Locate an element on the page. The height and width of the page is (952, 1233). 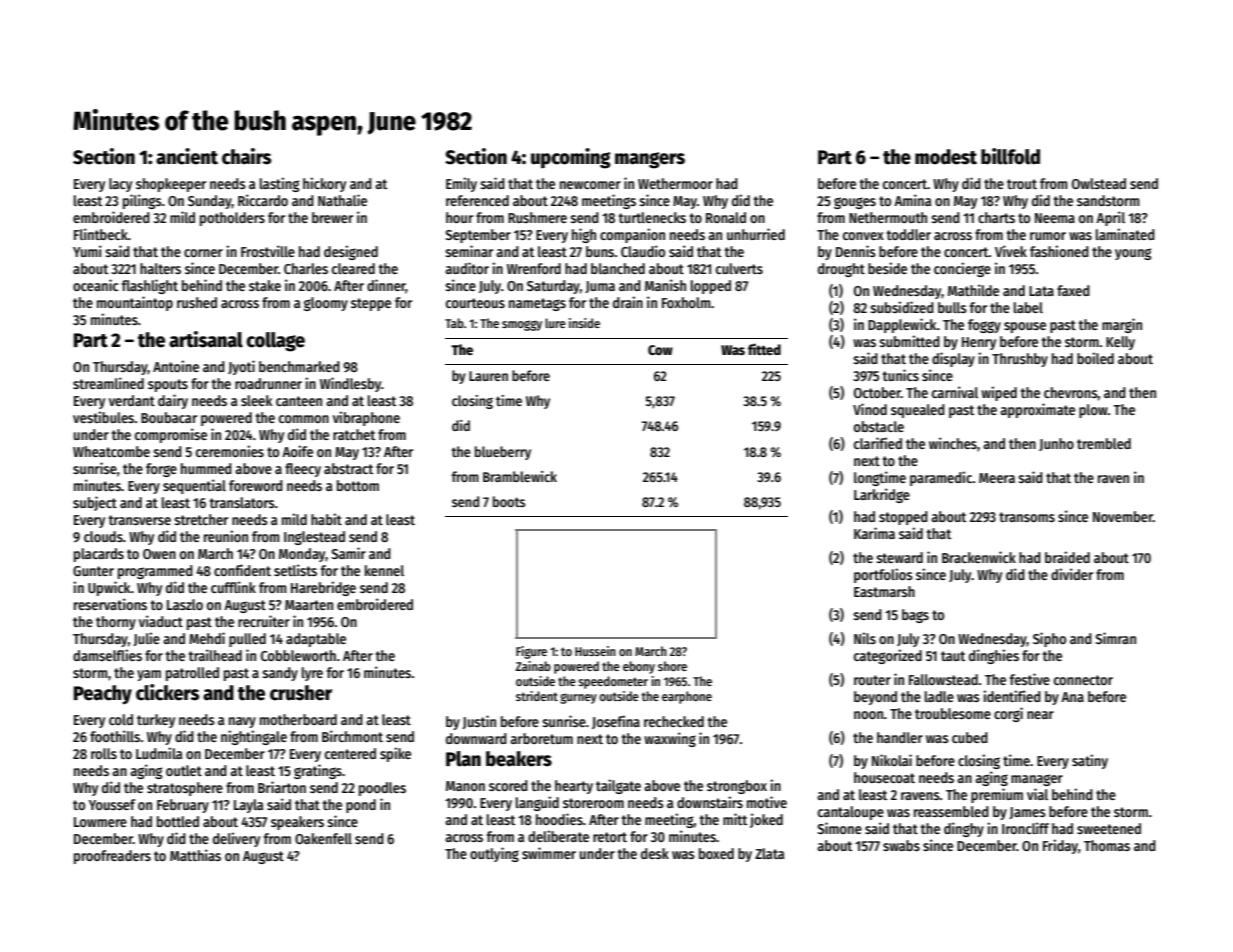
young is located at coordinates (1133, 254).
